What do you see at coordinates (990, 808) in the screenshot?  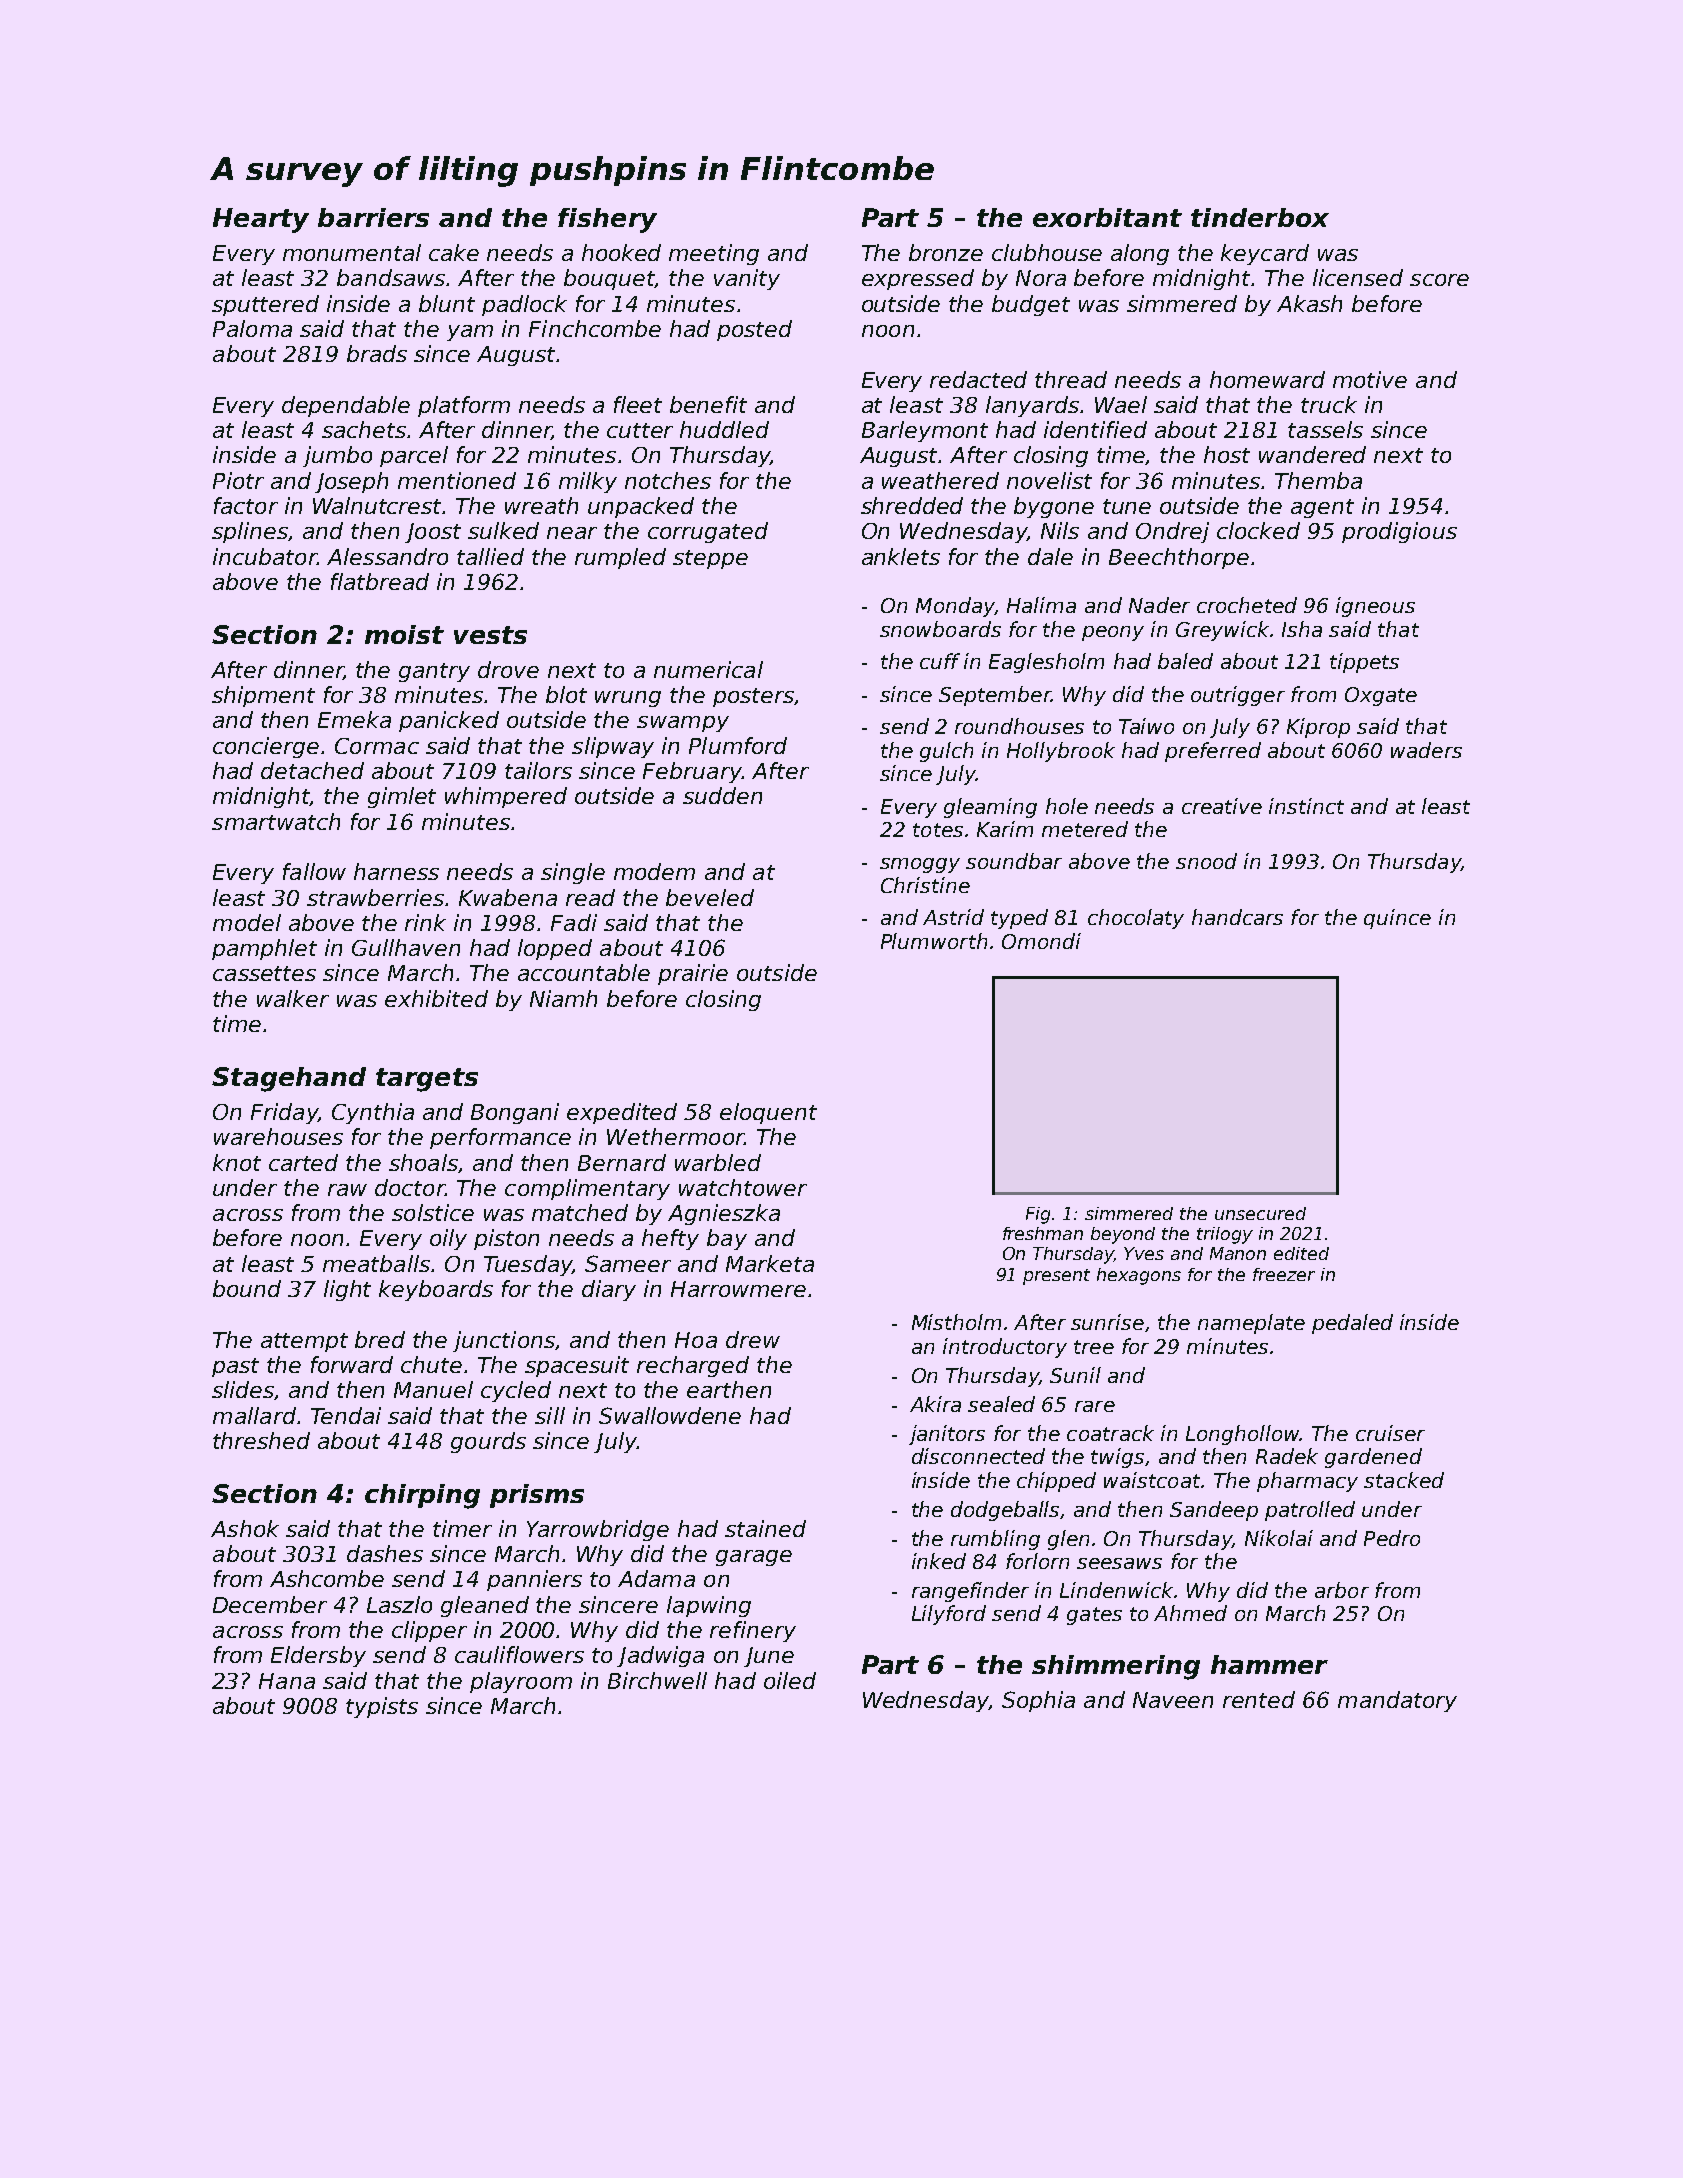 I see `gleaming` at bounding box center [990, 808].
